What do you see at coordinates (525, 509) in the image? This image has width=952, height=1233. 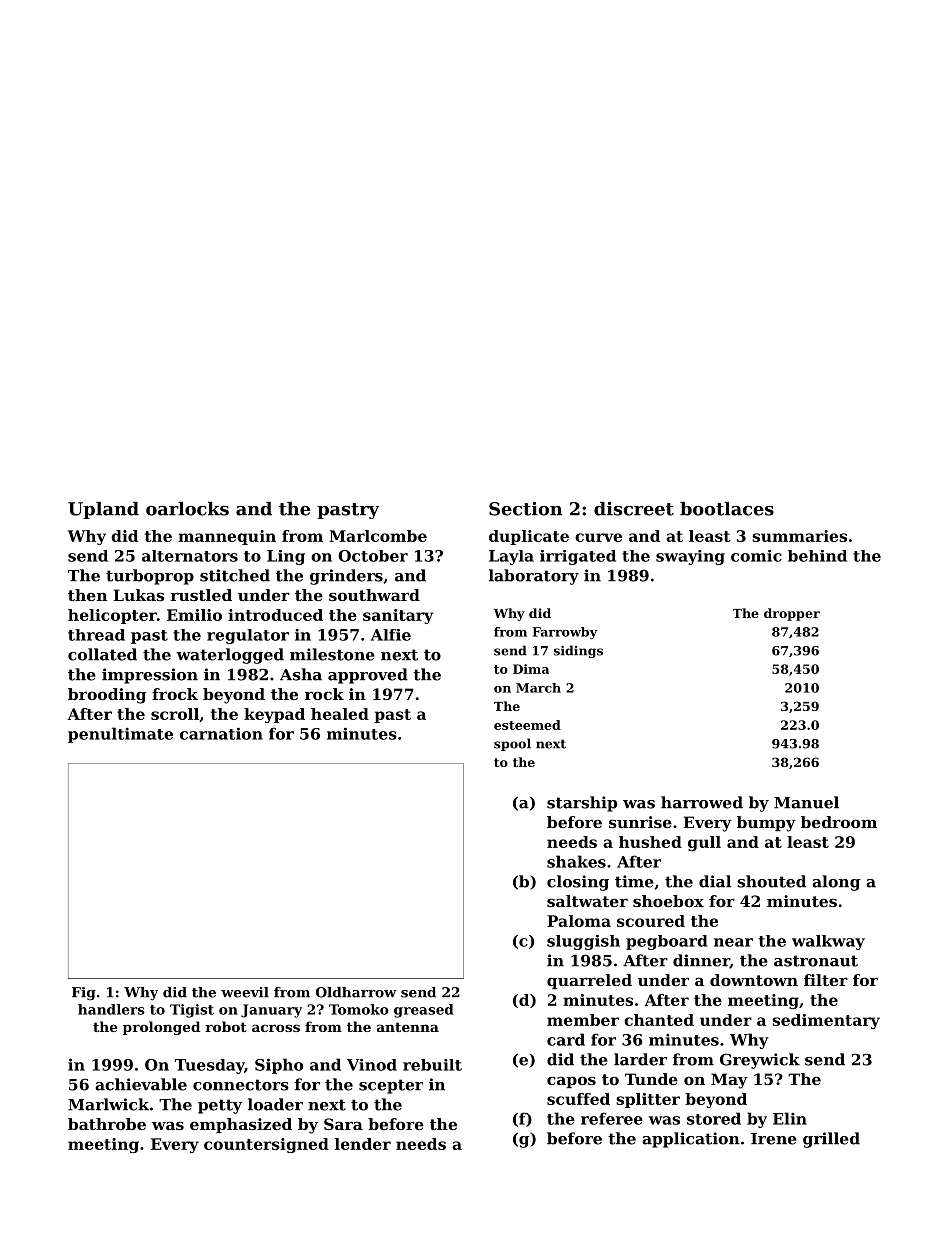 I see `Section` at bounding box center [525, 509].
